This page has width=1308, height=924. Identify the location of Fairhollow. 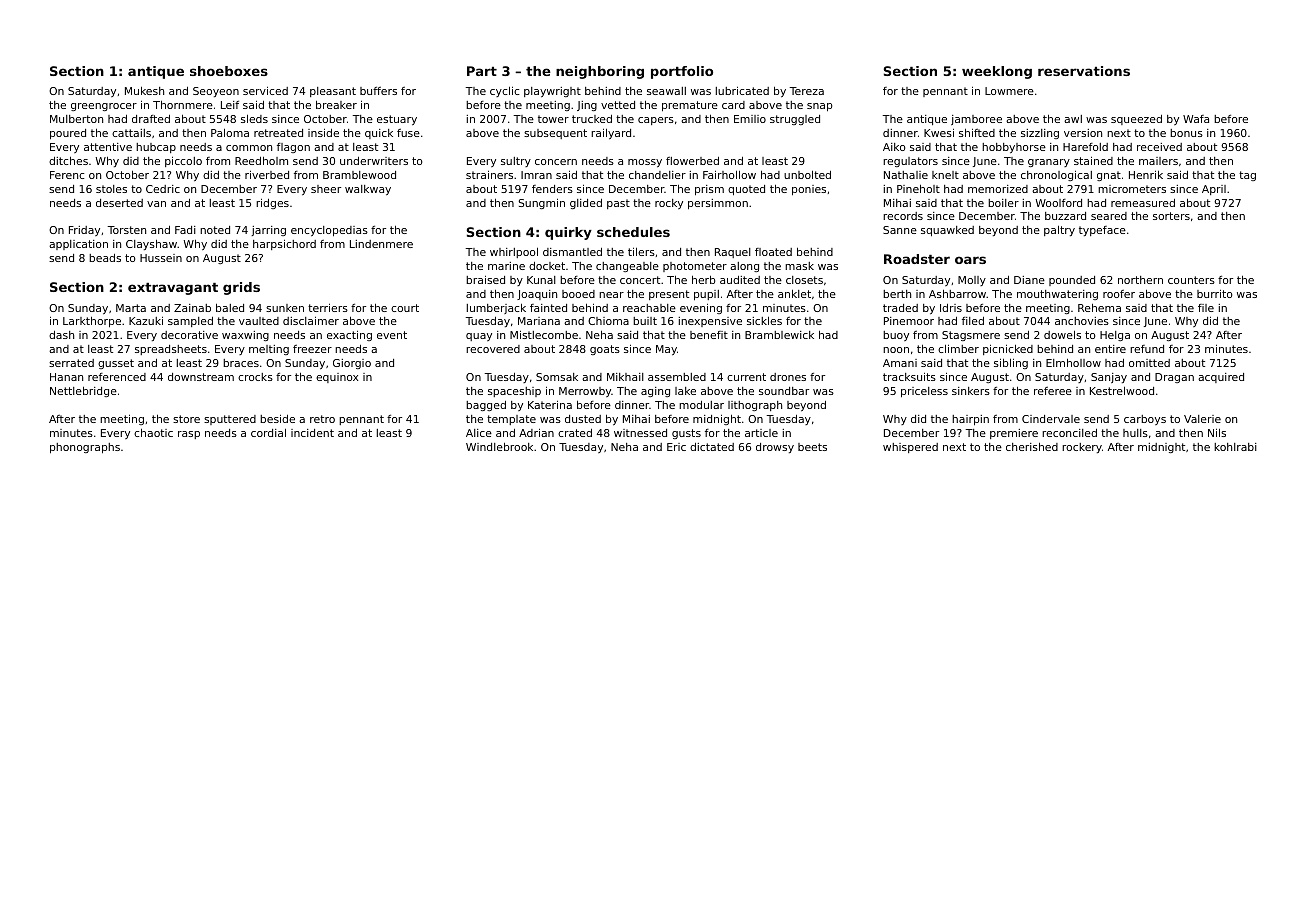
(729, 175).
